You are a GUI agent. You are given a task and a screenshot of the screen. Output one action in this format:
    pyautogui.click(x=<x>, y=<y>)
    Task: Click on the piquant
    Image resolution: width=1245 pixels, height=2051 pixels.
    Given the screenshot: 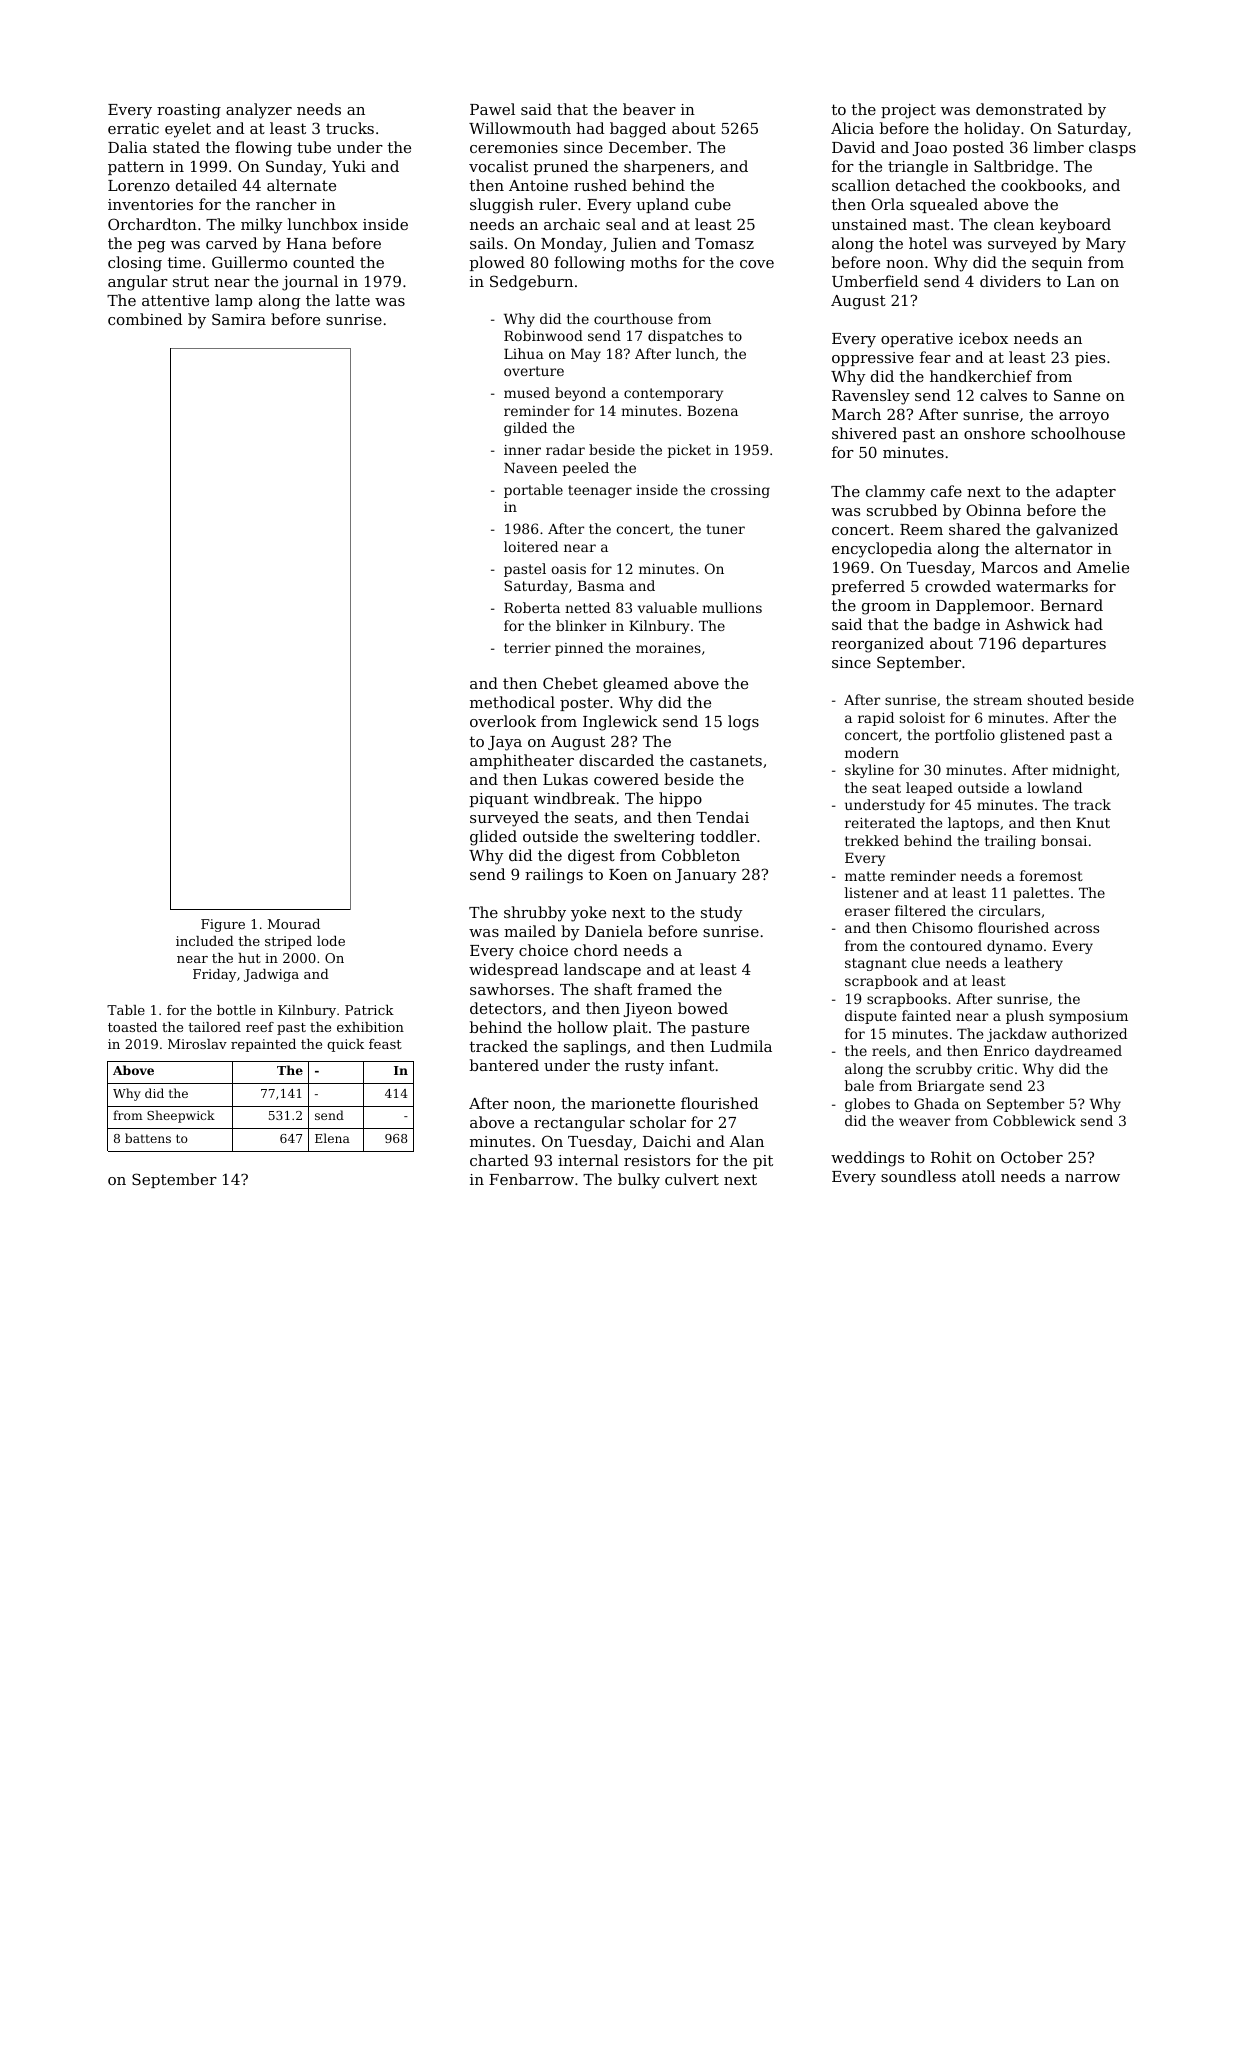 What is the action you would take?
    pyautogui.click(x=499, y=800)
